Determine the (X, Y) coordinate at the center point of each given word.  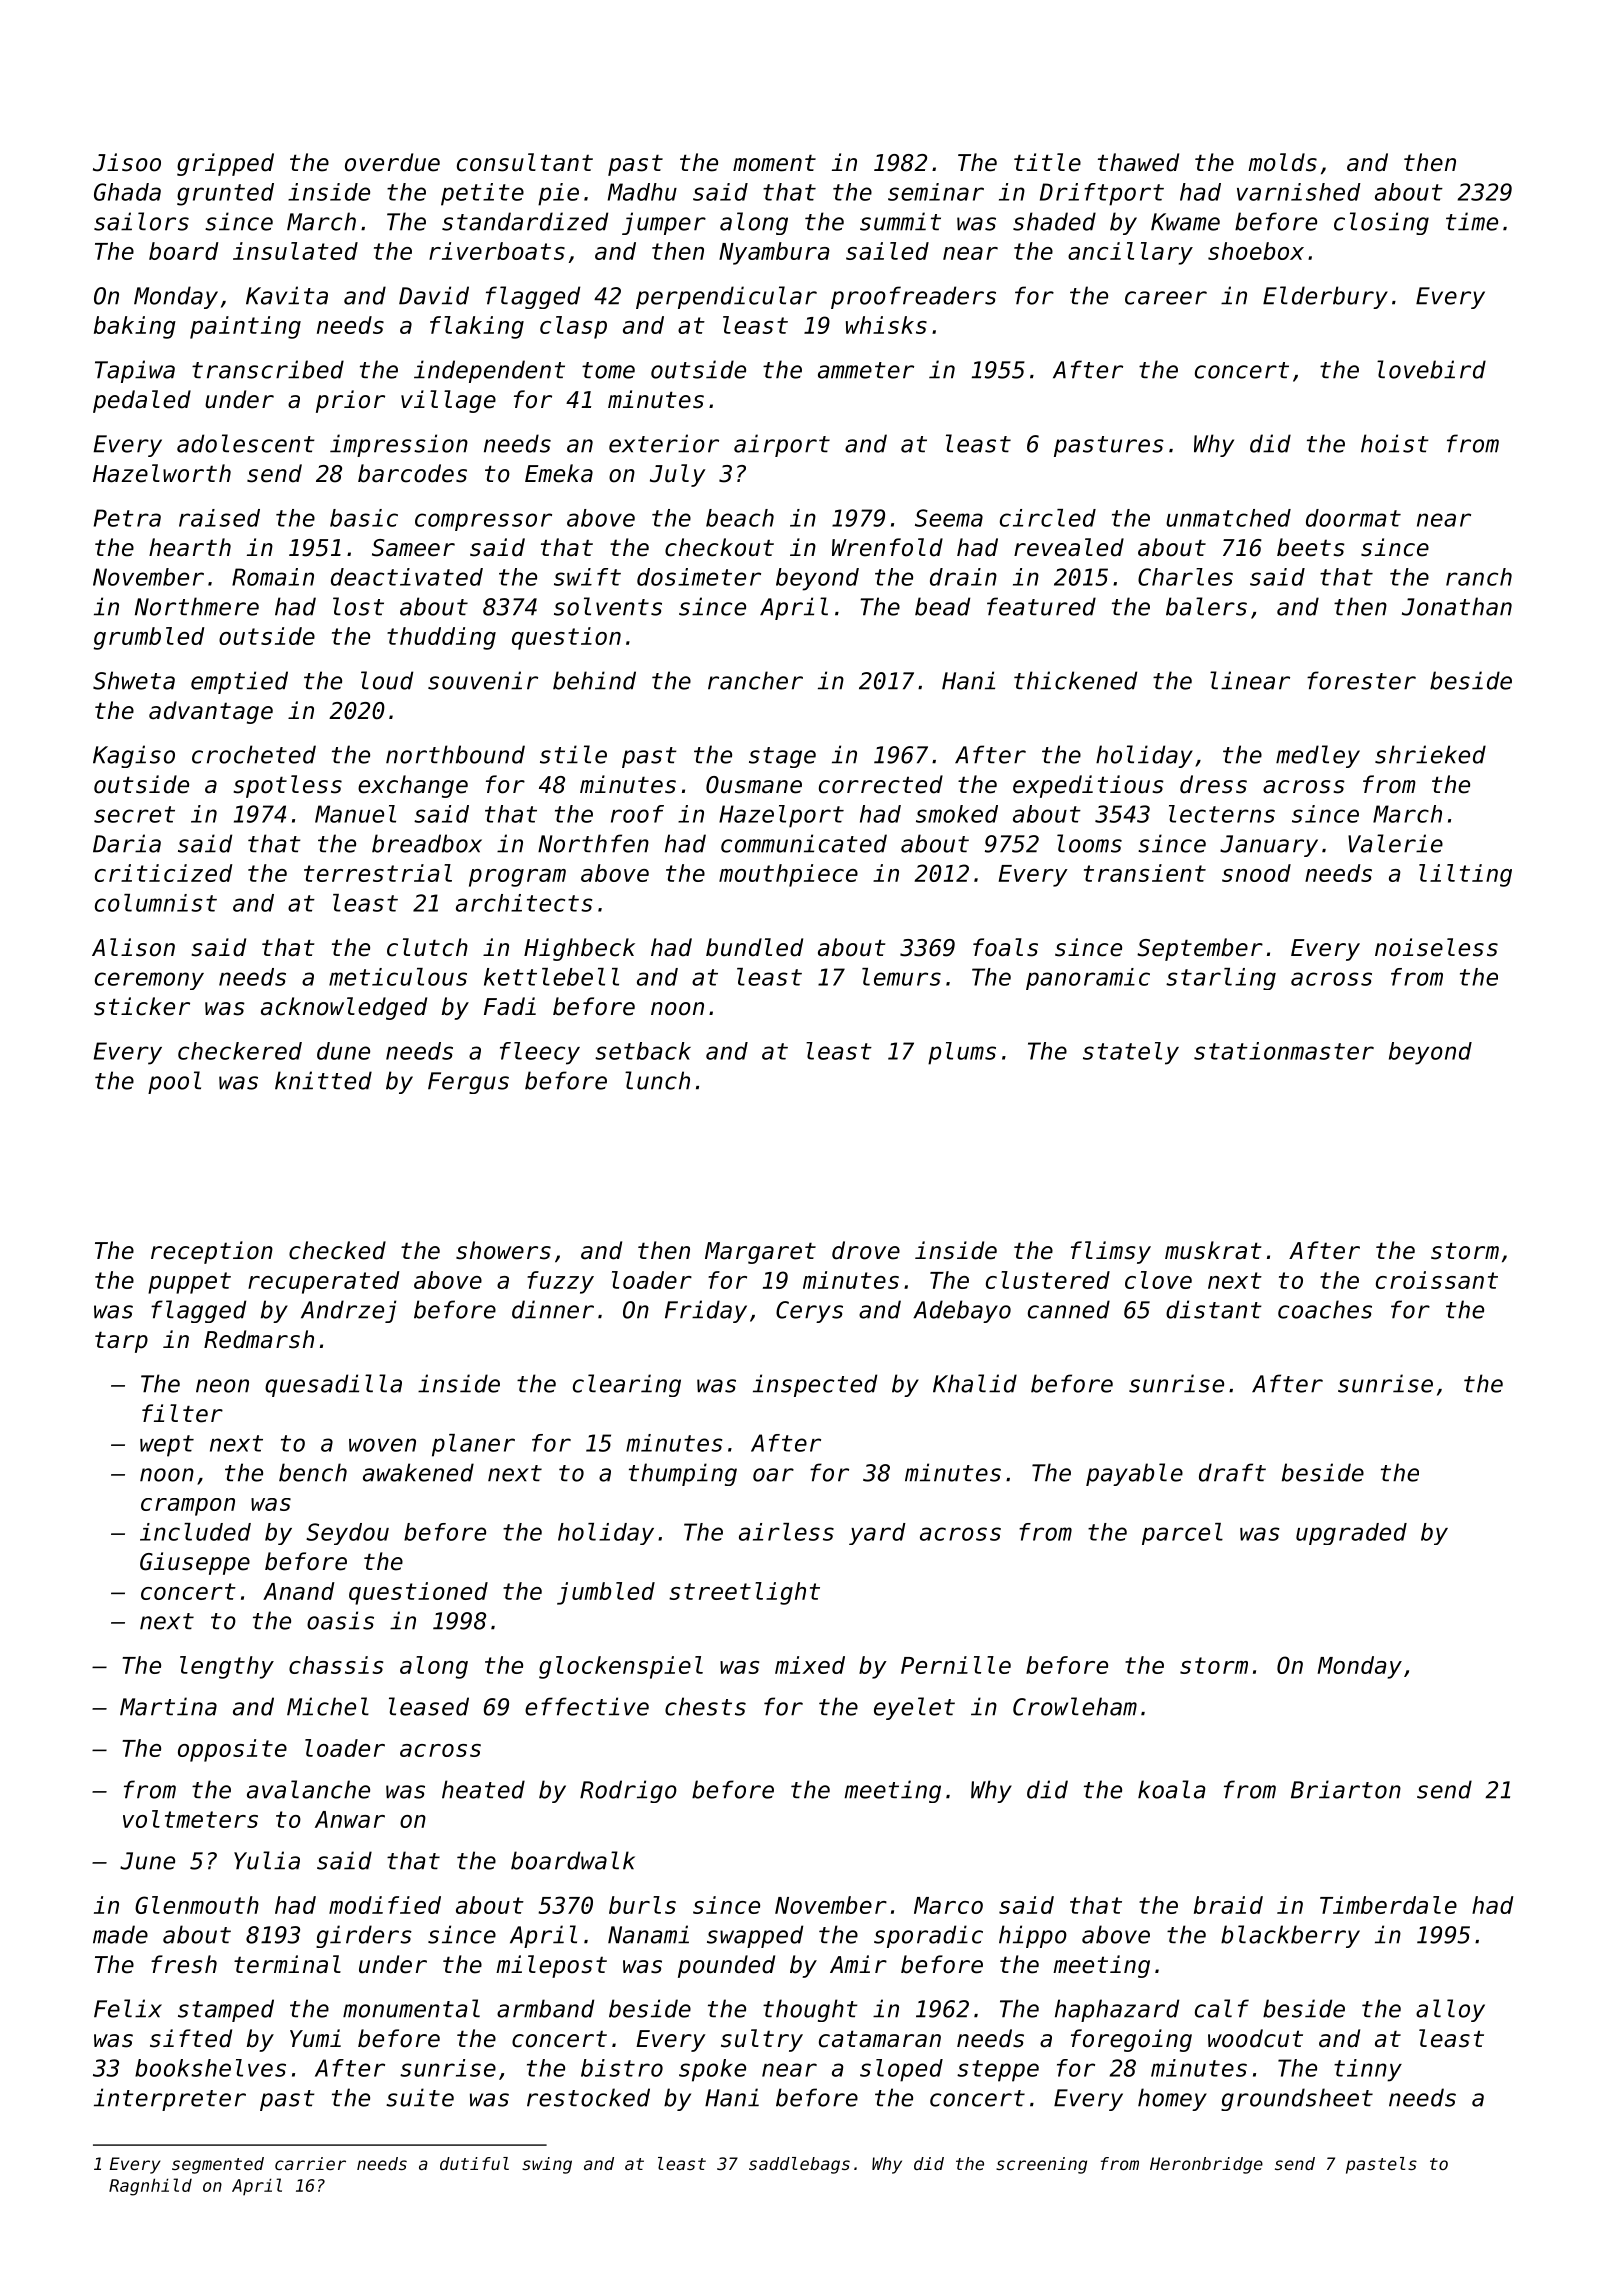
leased (429, 1706)
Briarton (1346, 1789)
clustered (1048, 1280)
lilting (1465, 875)
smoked (957, 814)
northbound (455, 754)
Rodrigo (628, 1791)
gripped (225, 164)
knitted (323, 1080)
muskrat (1213, 1250)
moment (774, 163)
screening (1041, 2165)
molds (1282, 162)
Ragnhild (150, 2187)
